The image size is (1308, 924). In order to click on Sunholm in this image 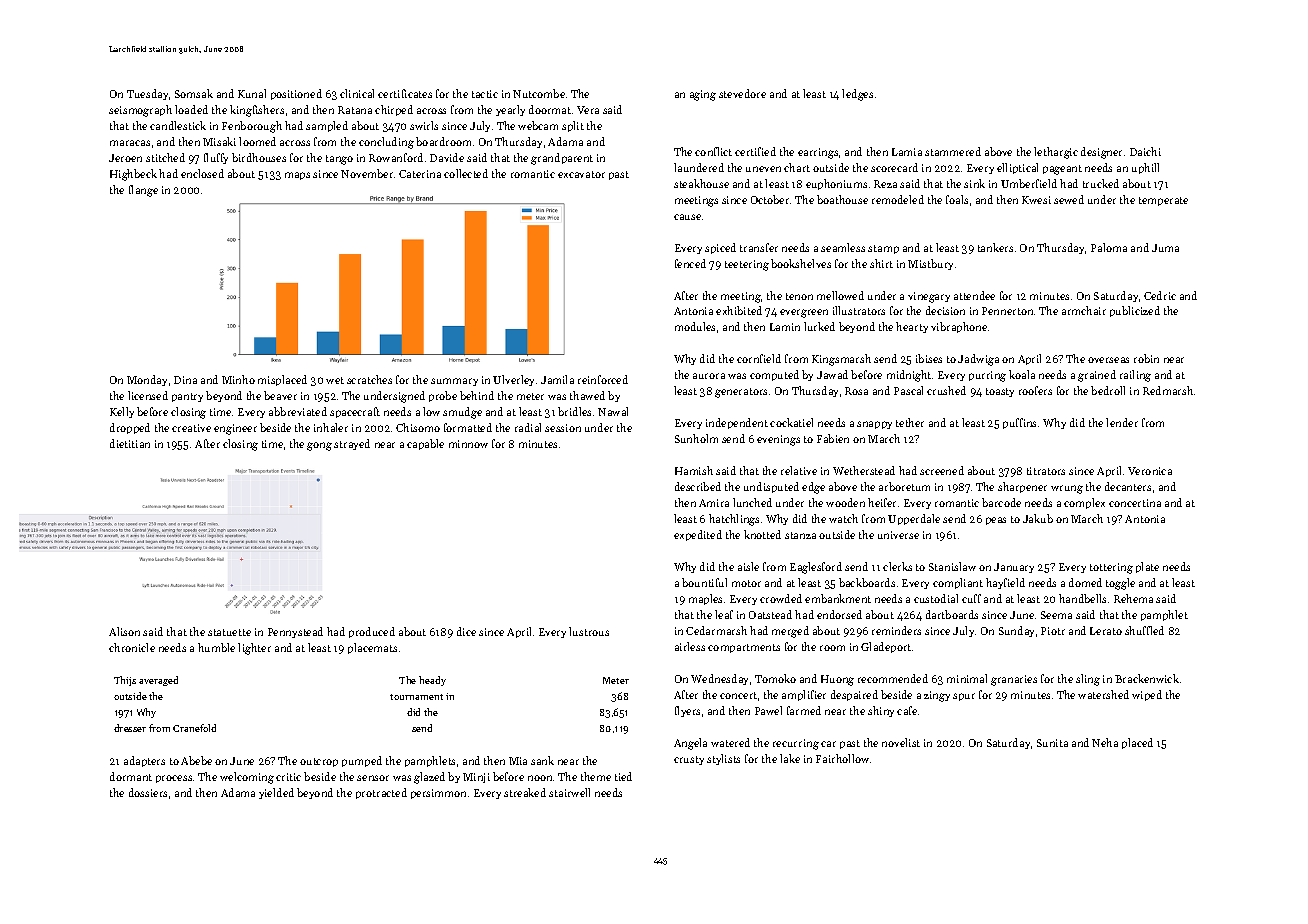, I will do `click(696, 438)`.
